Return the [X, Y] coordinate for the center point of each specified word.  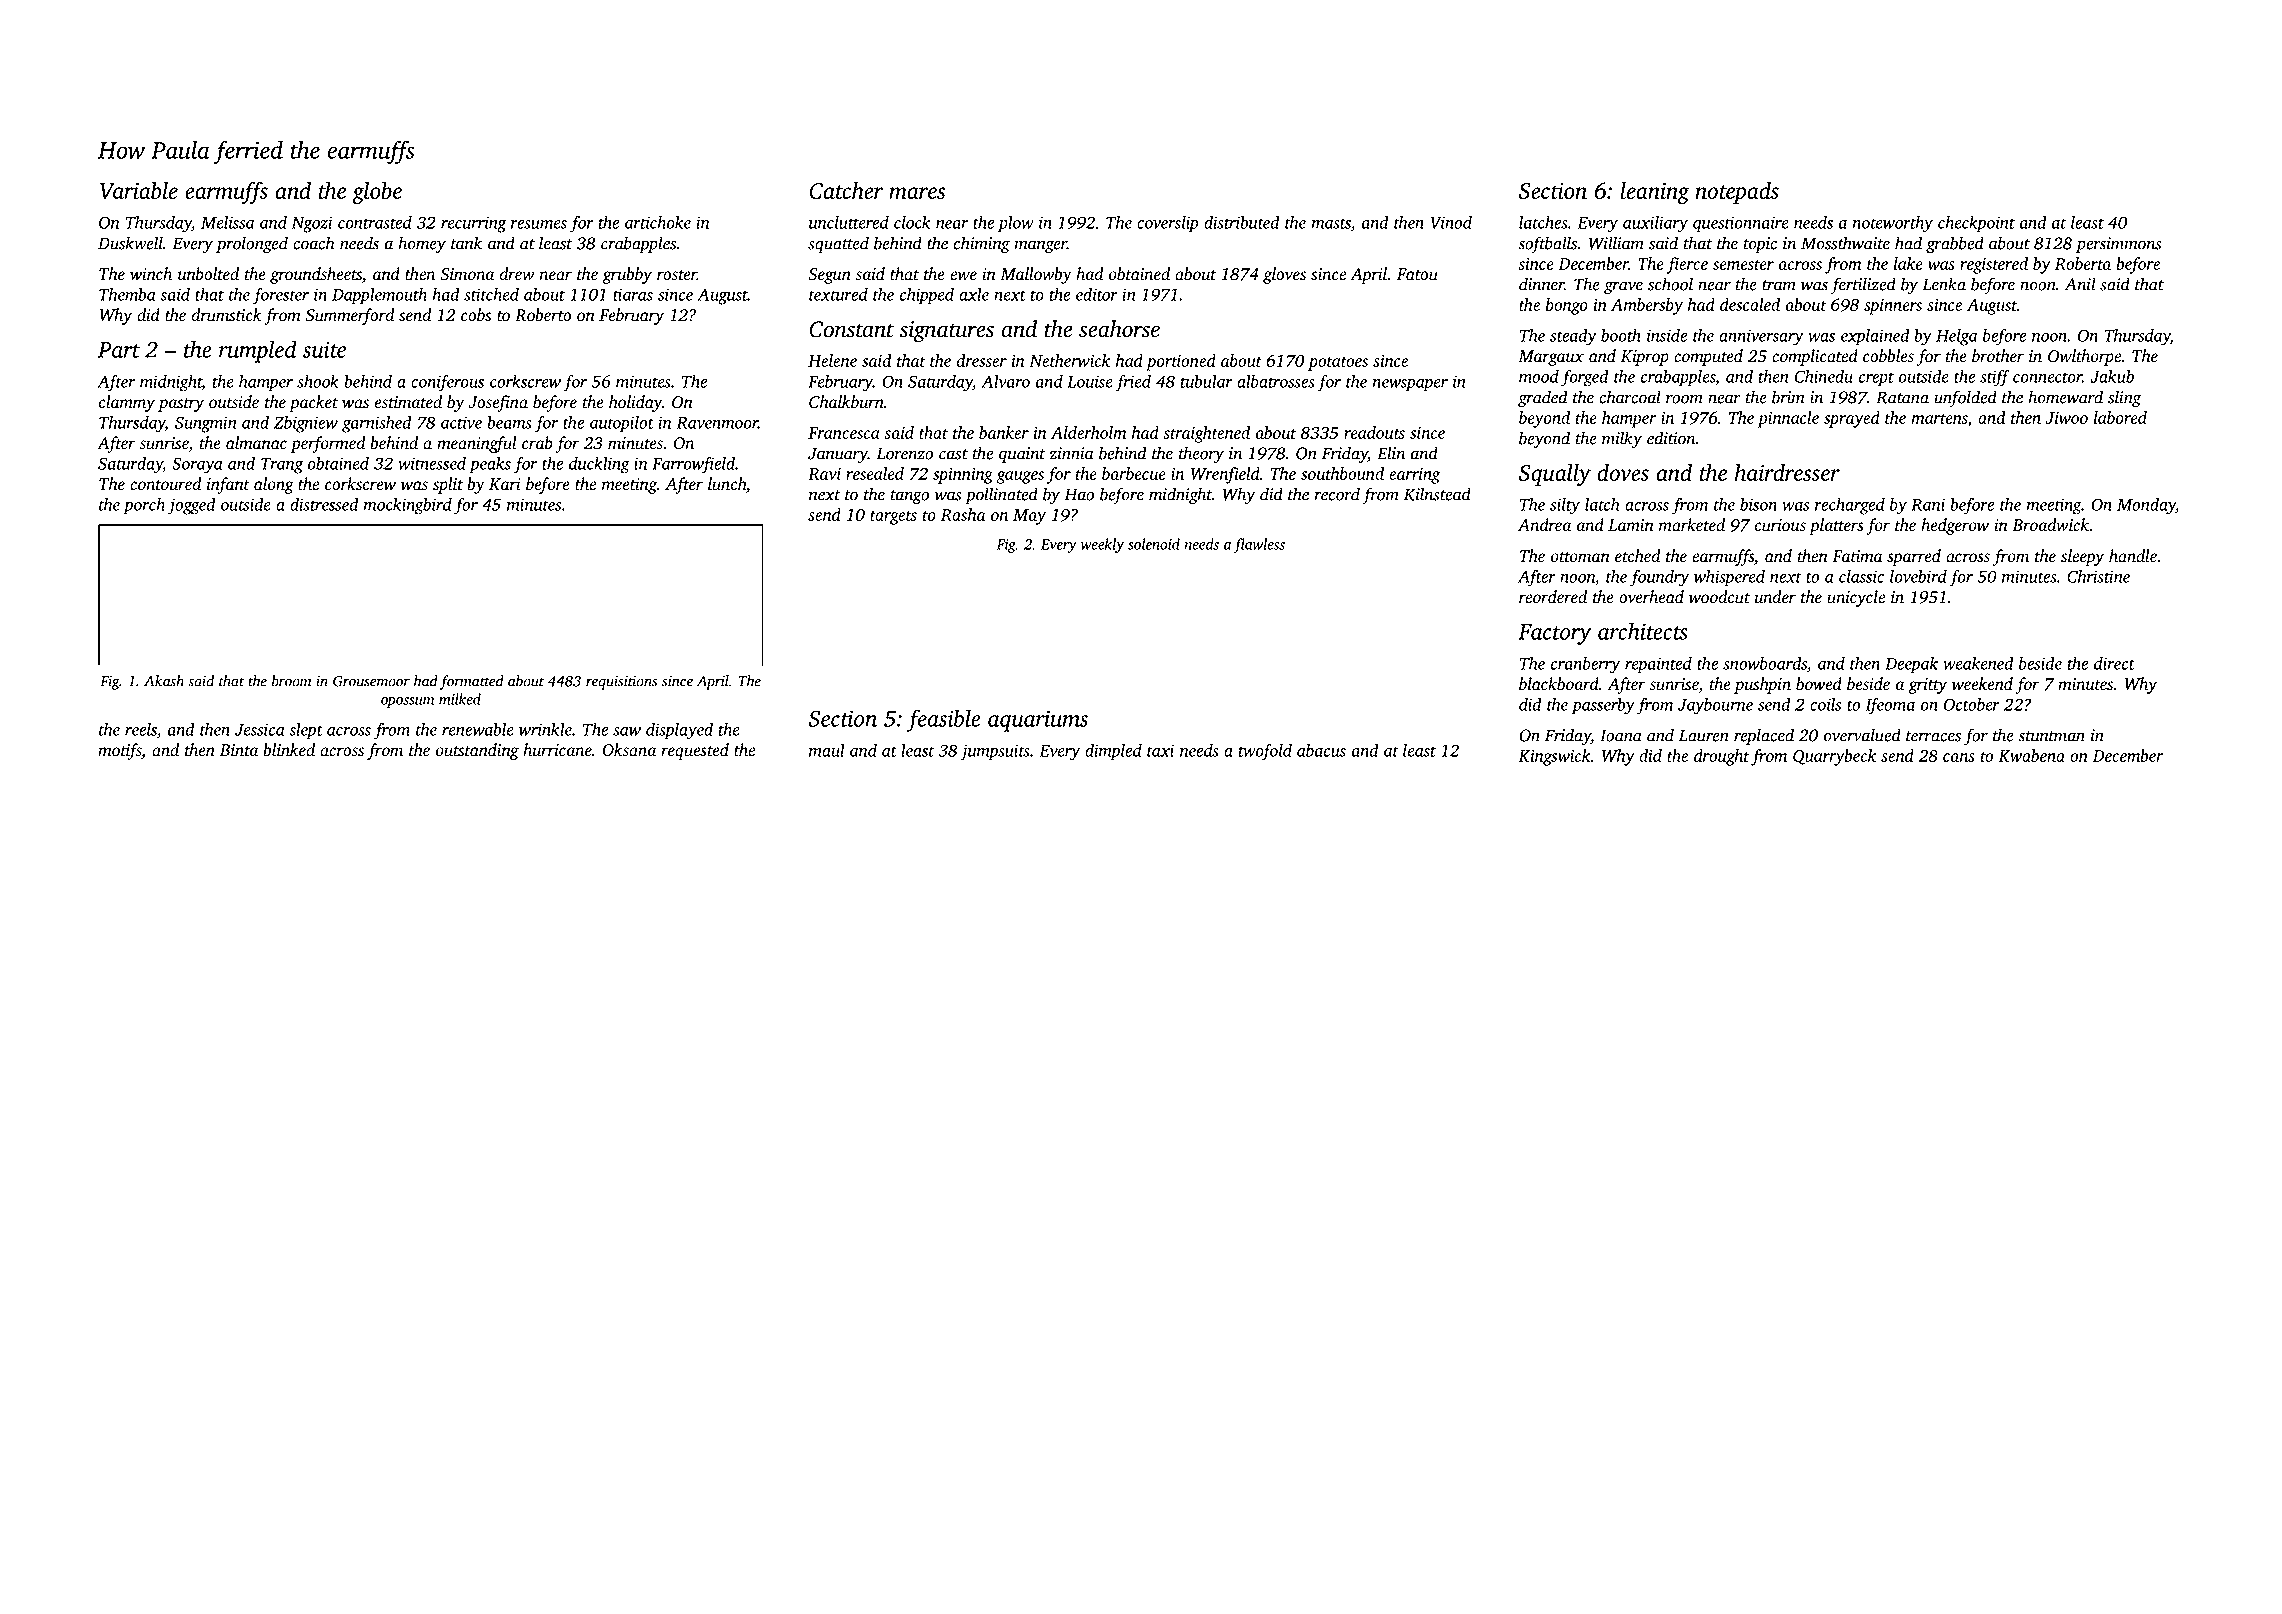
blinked [289, 750]
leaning [1655, 193]
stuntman [2051, 736]
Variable [139, 190]
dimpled [1113, 752]
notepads [1737, 193]
